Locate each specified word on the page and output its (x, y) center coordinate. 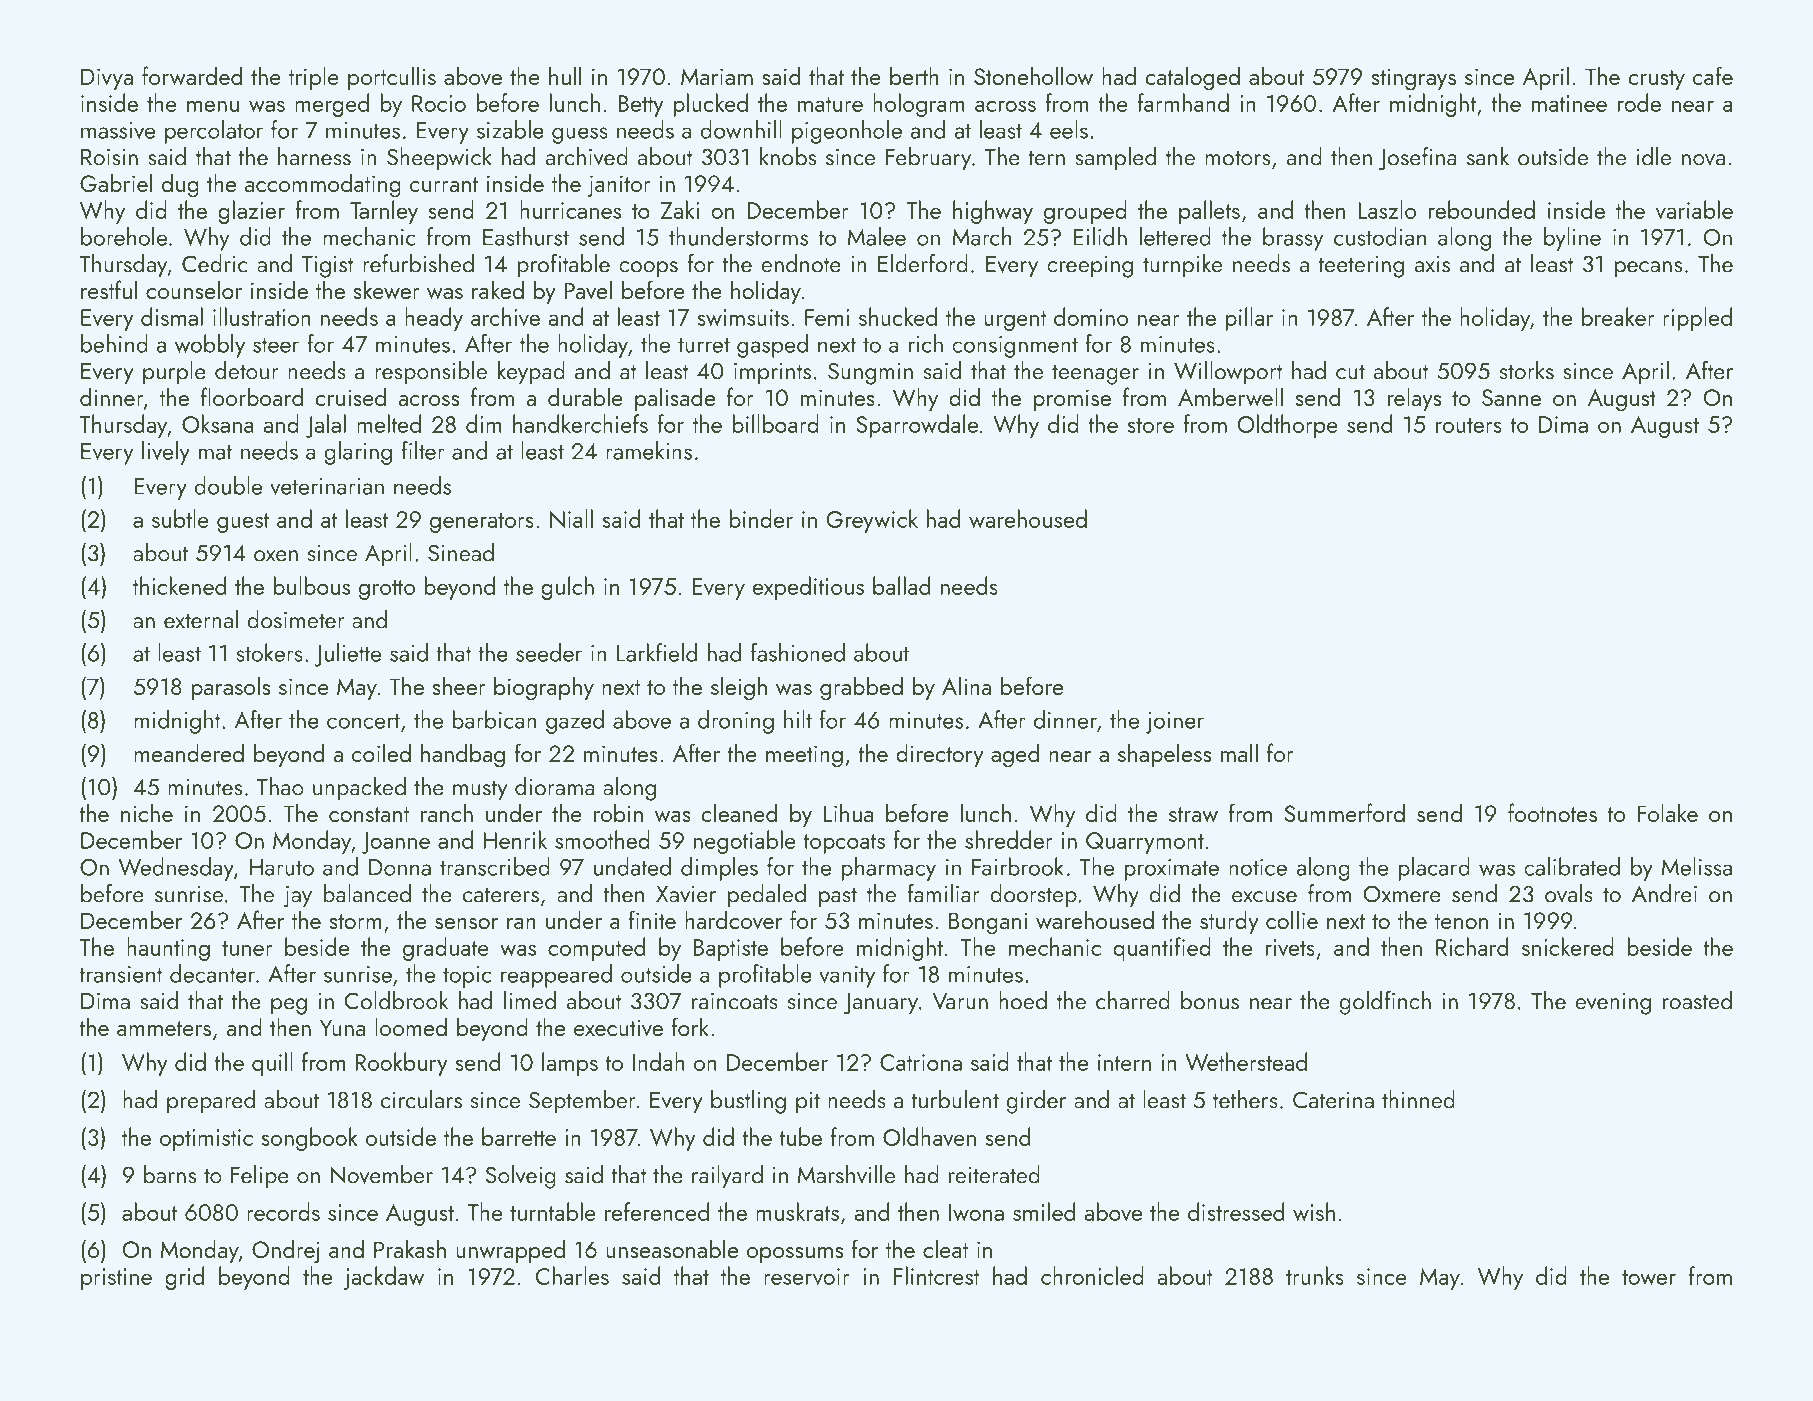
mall (1239, 752)
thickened (179, 585)
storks (1527, 370)
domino (1091, 316)
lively (166, 453)
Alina (966, 685)
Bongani (988, 923)
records (283, 1211)
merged (332, 105)
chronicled (1092, 1275)
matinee (1569, 103)
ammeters (164, 1028)
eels (1069, 129)
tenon (1461, 921)
